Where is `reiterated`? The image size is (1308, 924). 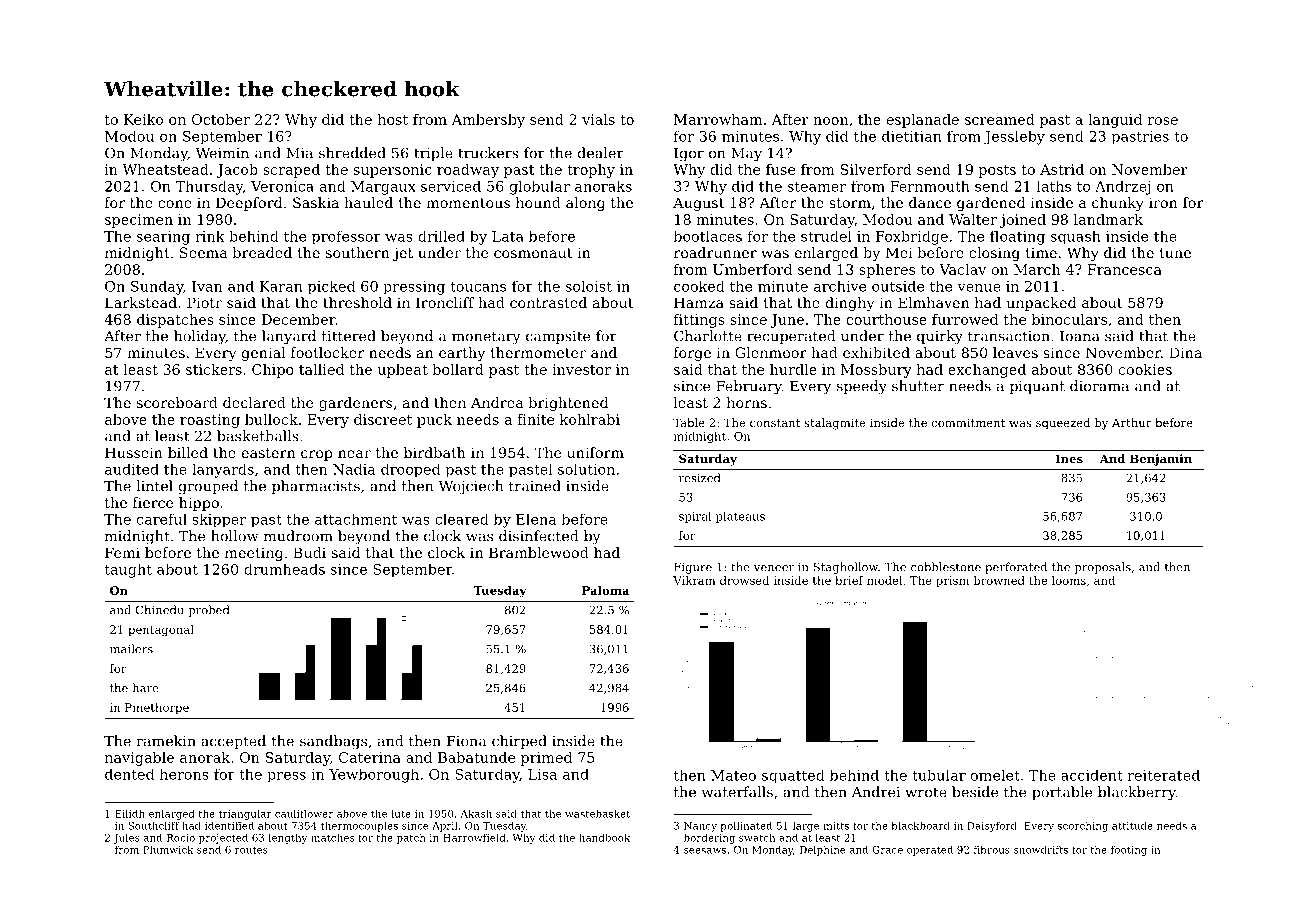
reiterated is located at coordinates (1164, 775).
